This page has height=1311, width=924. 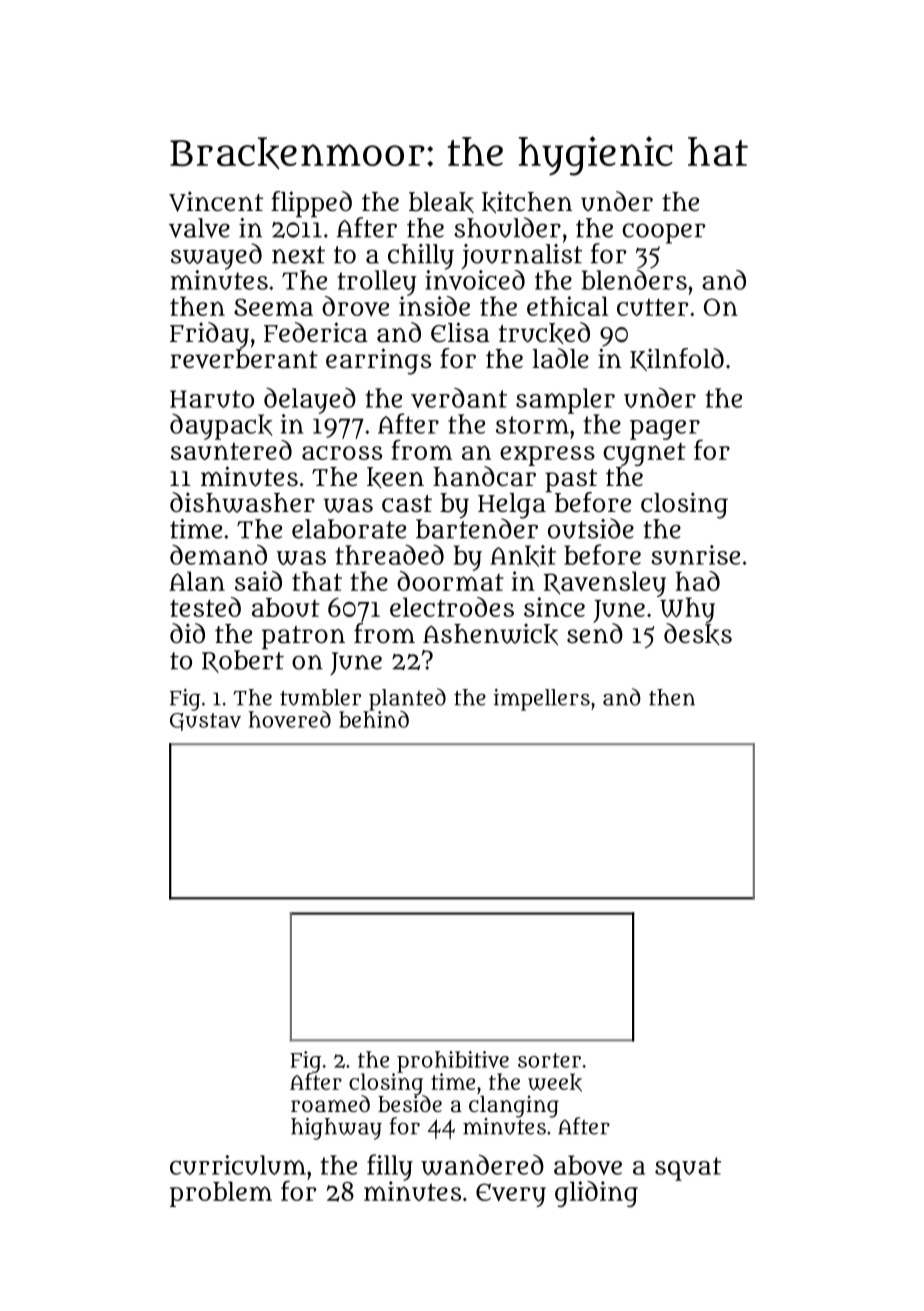 I want to click on hovered, so click(x=290, y=719).
